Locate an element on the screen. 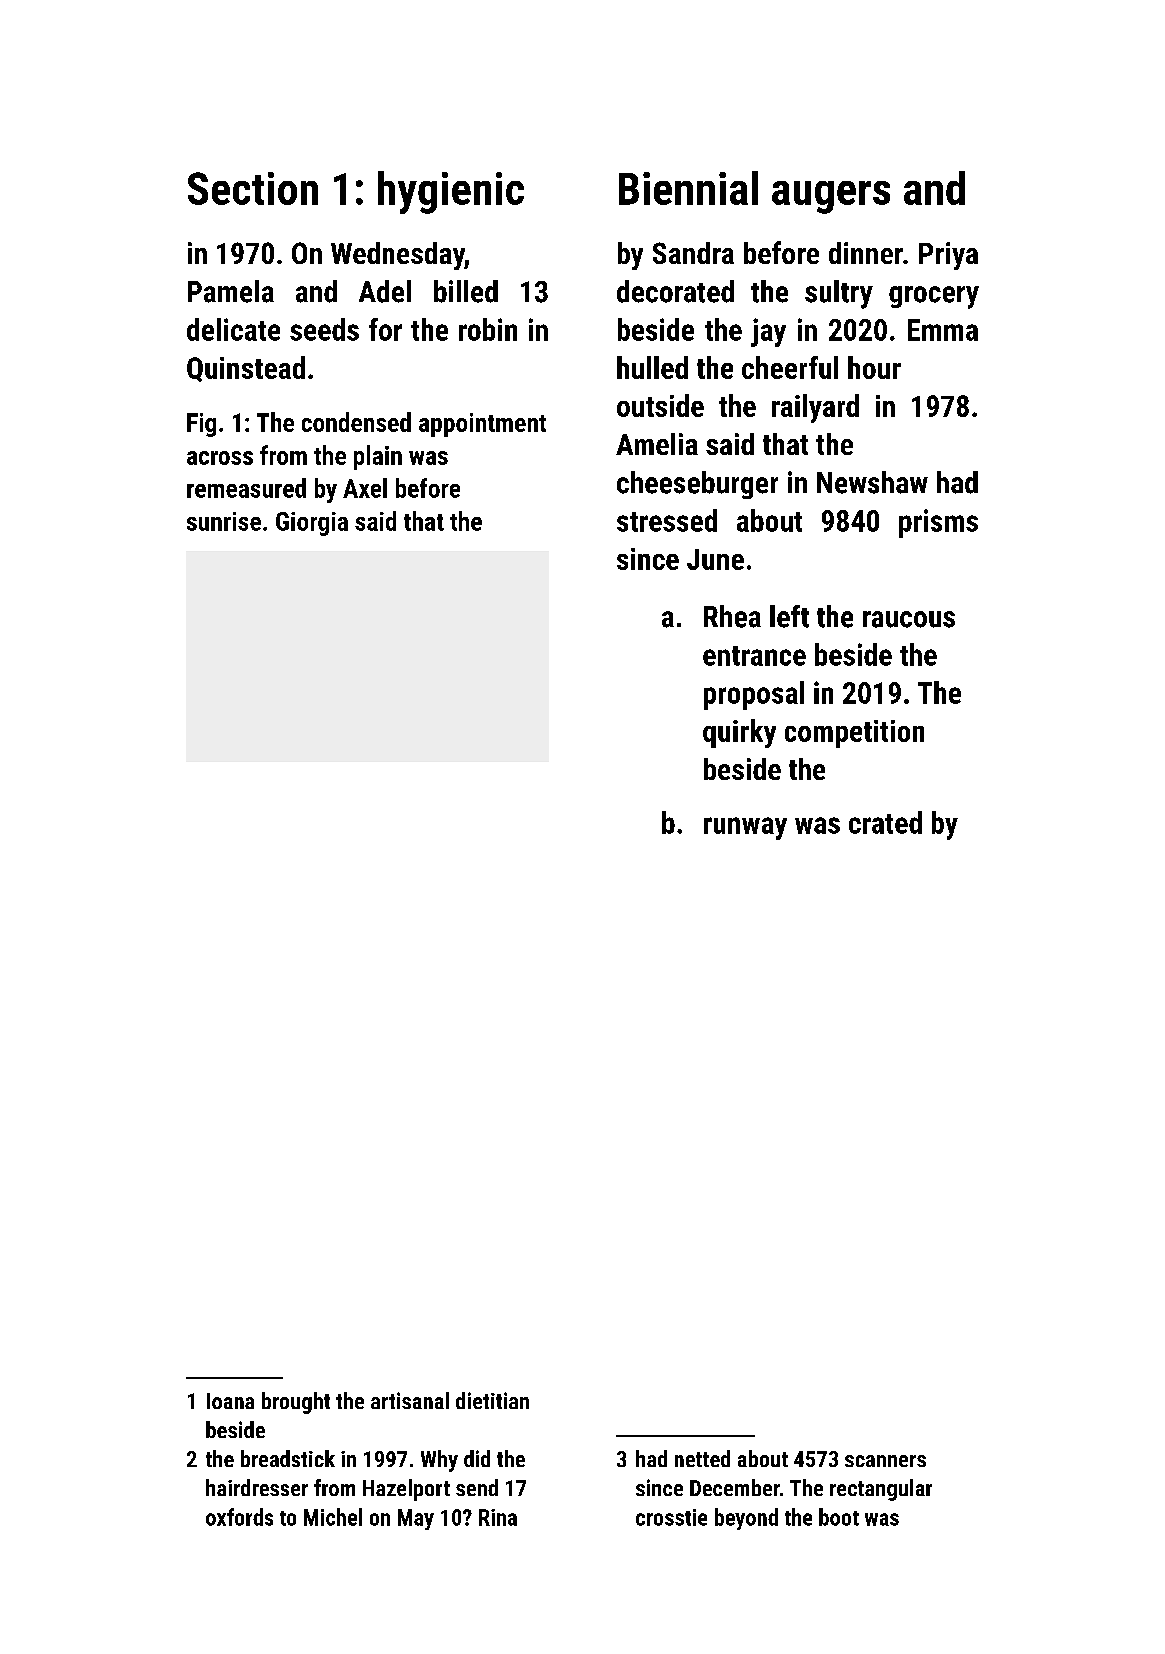 The width and height of the screenshot is (1165, 1654). Biennial is located at coordinates (688, 188).
